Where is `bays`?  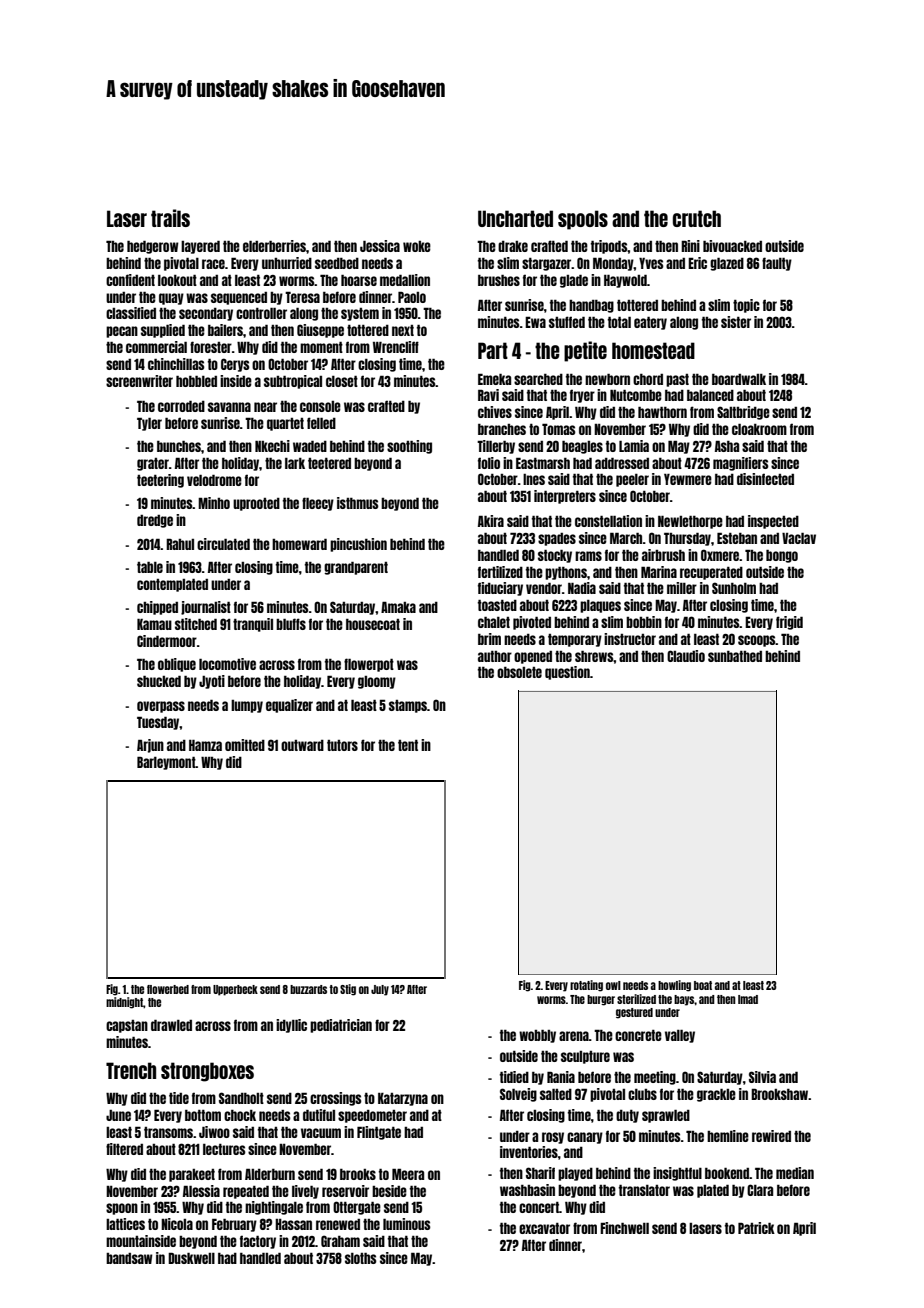
bays is located at coordinates (684, 1000).
